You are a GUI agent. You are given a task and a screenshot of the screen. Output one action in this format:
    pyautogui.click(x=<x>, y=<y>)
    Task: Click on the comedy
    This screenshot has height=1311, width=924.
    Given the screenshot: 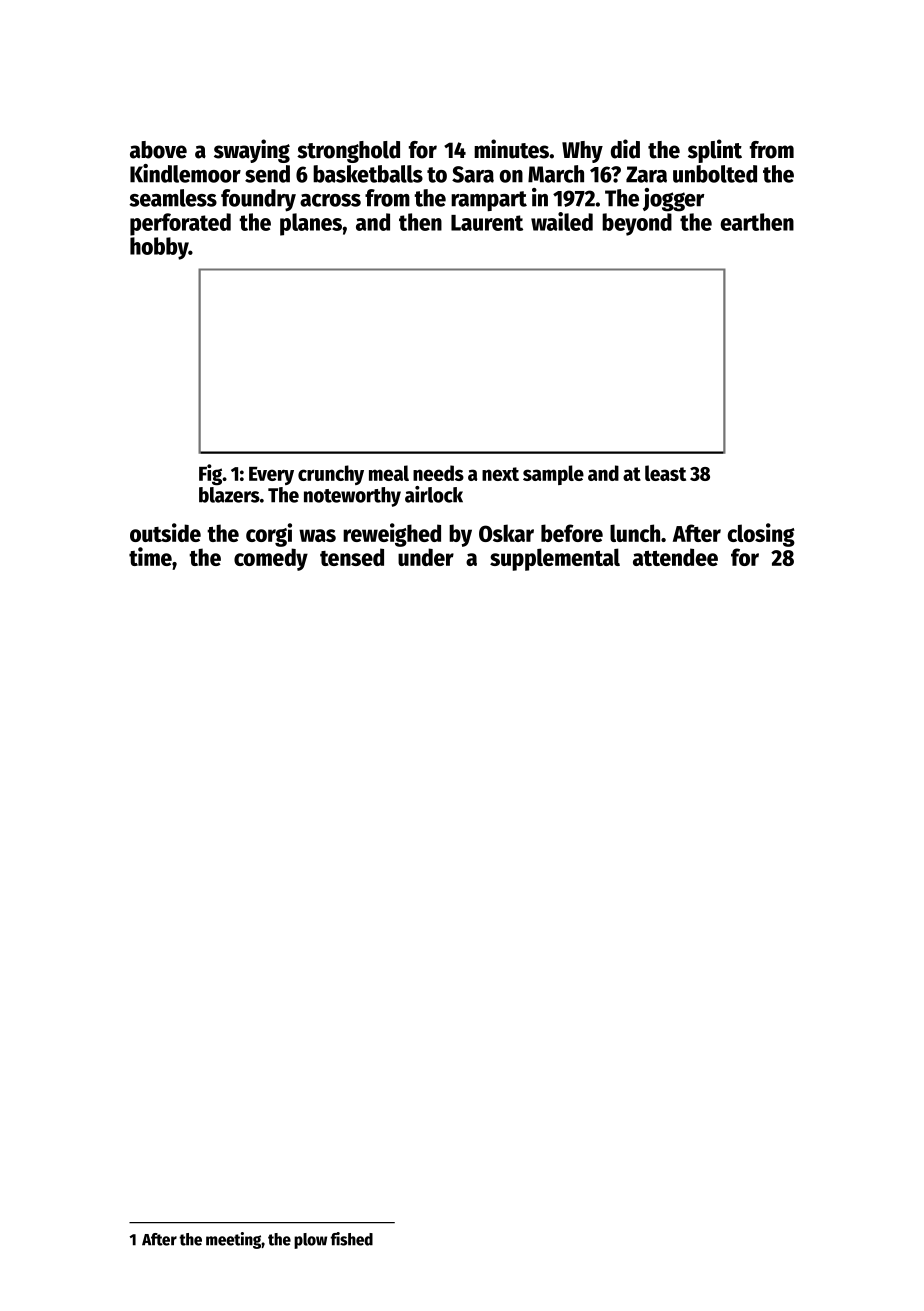 What is the action you would take?
    pyautogui.click(x=271, y=559)
